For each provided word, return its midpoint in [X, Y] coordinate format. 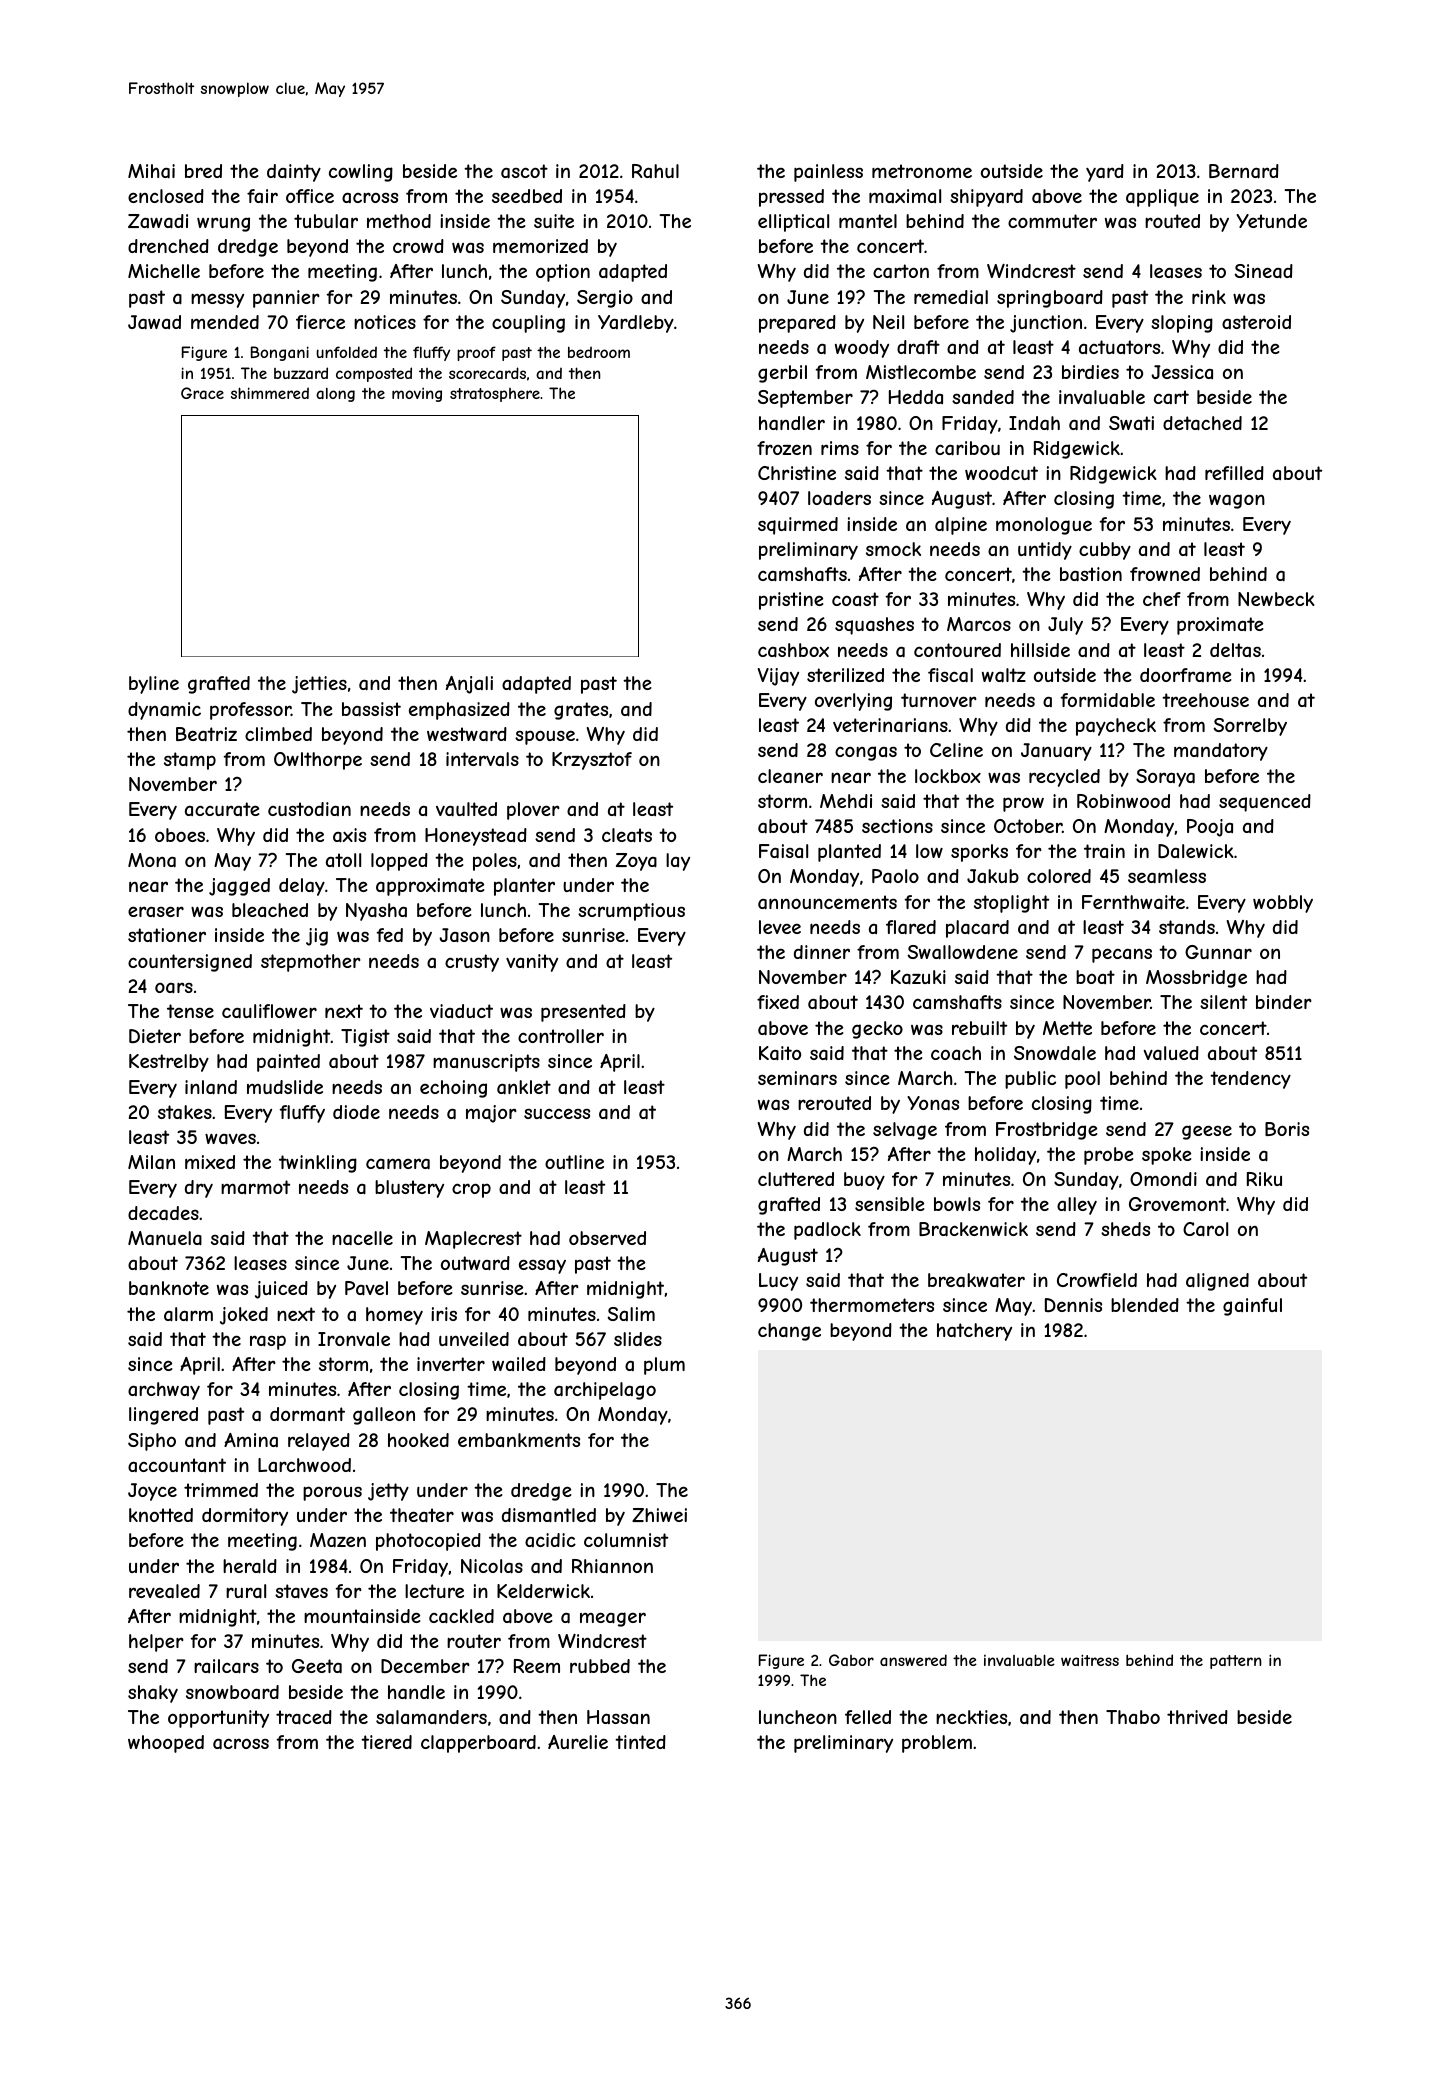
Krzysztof [592, 761]
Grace [202, 393]
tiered [386, 1742]
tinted [640, 1742]
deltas [1235, 650]
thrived [1197, 1717]
